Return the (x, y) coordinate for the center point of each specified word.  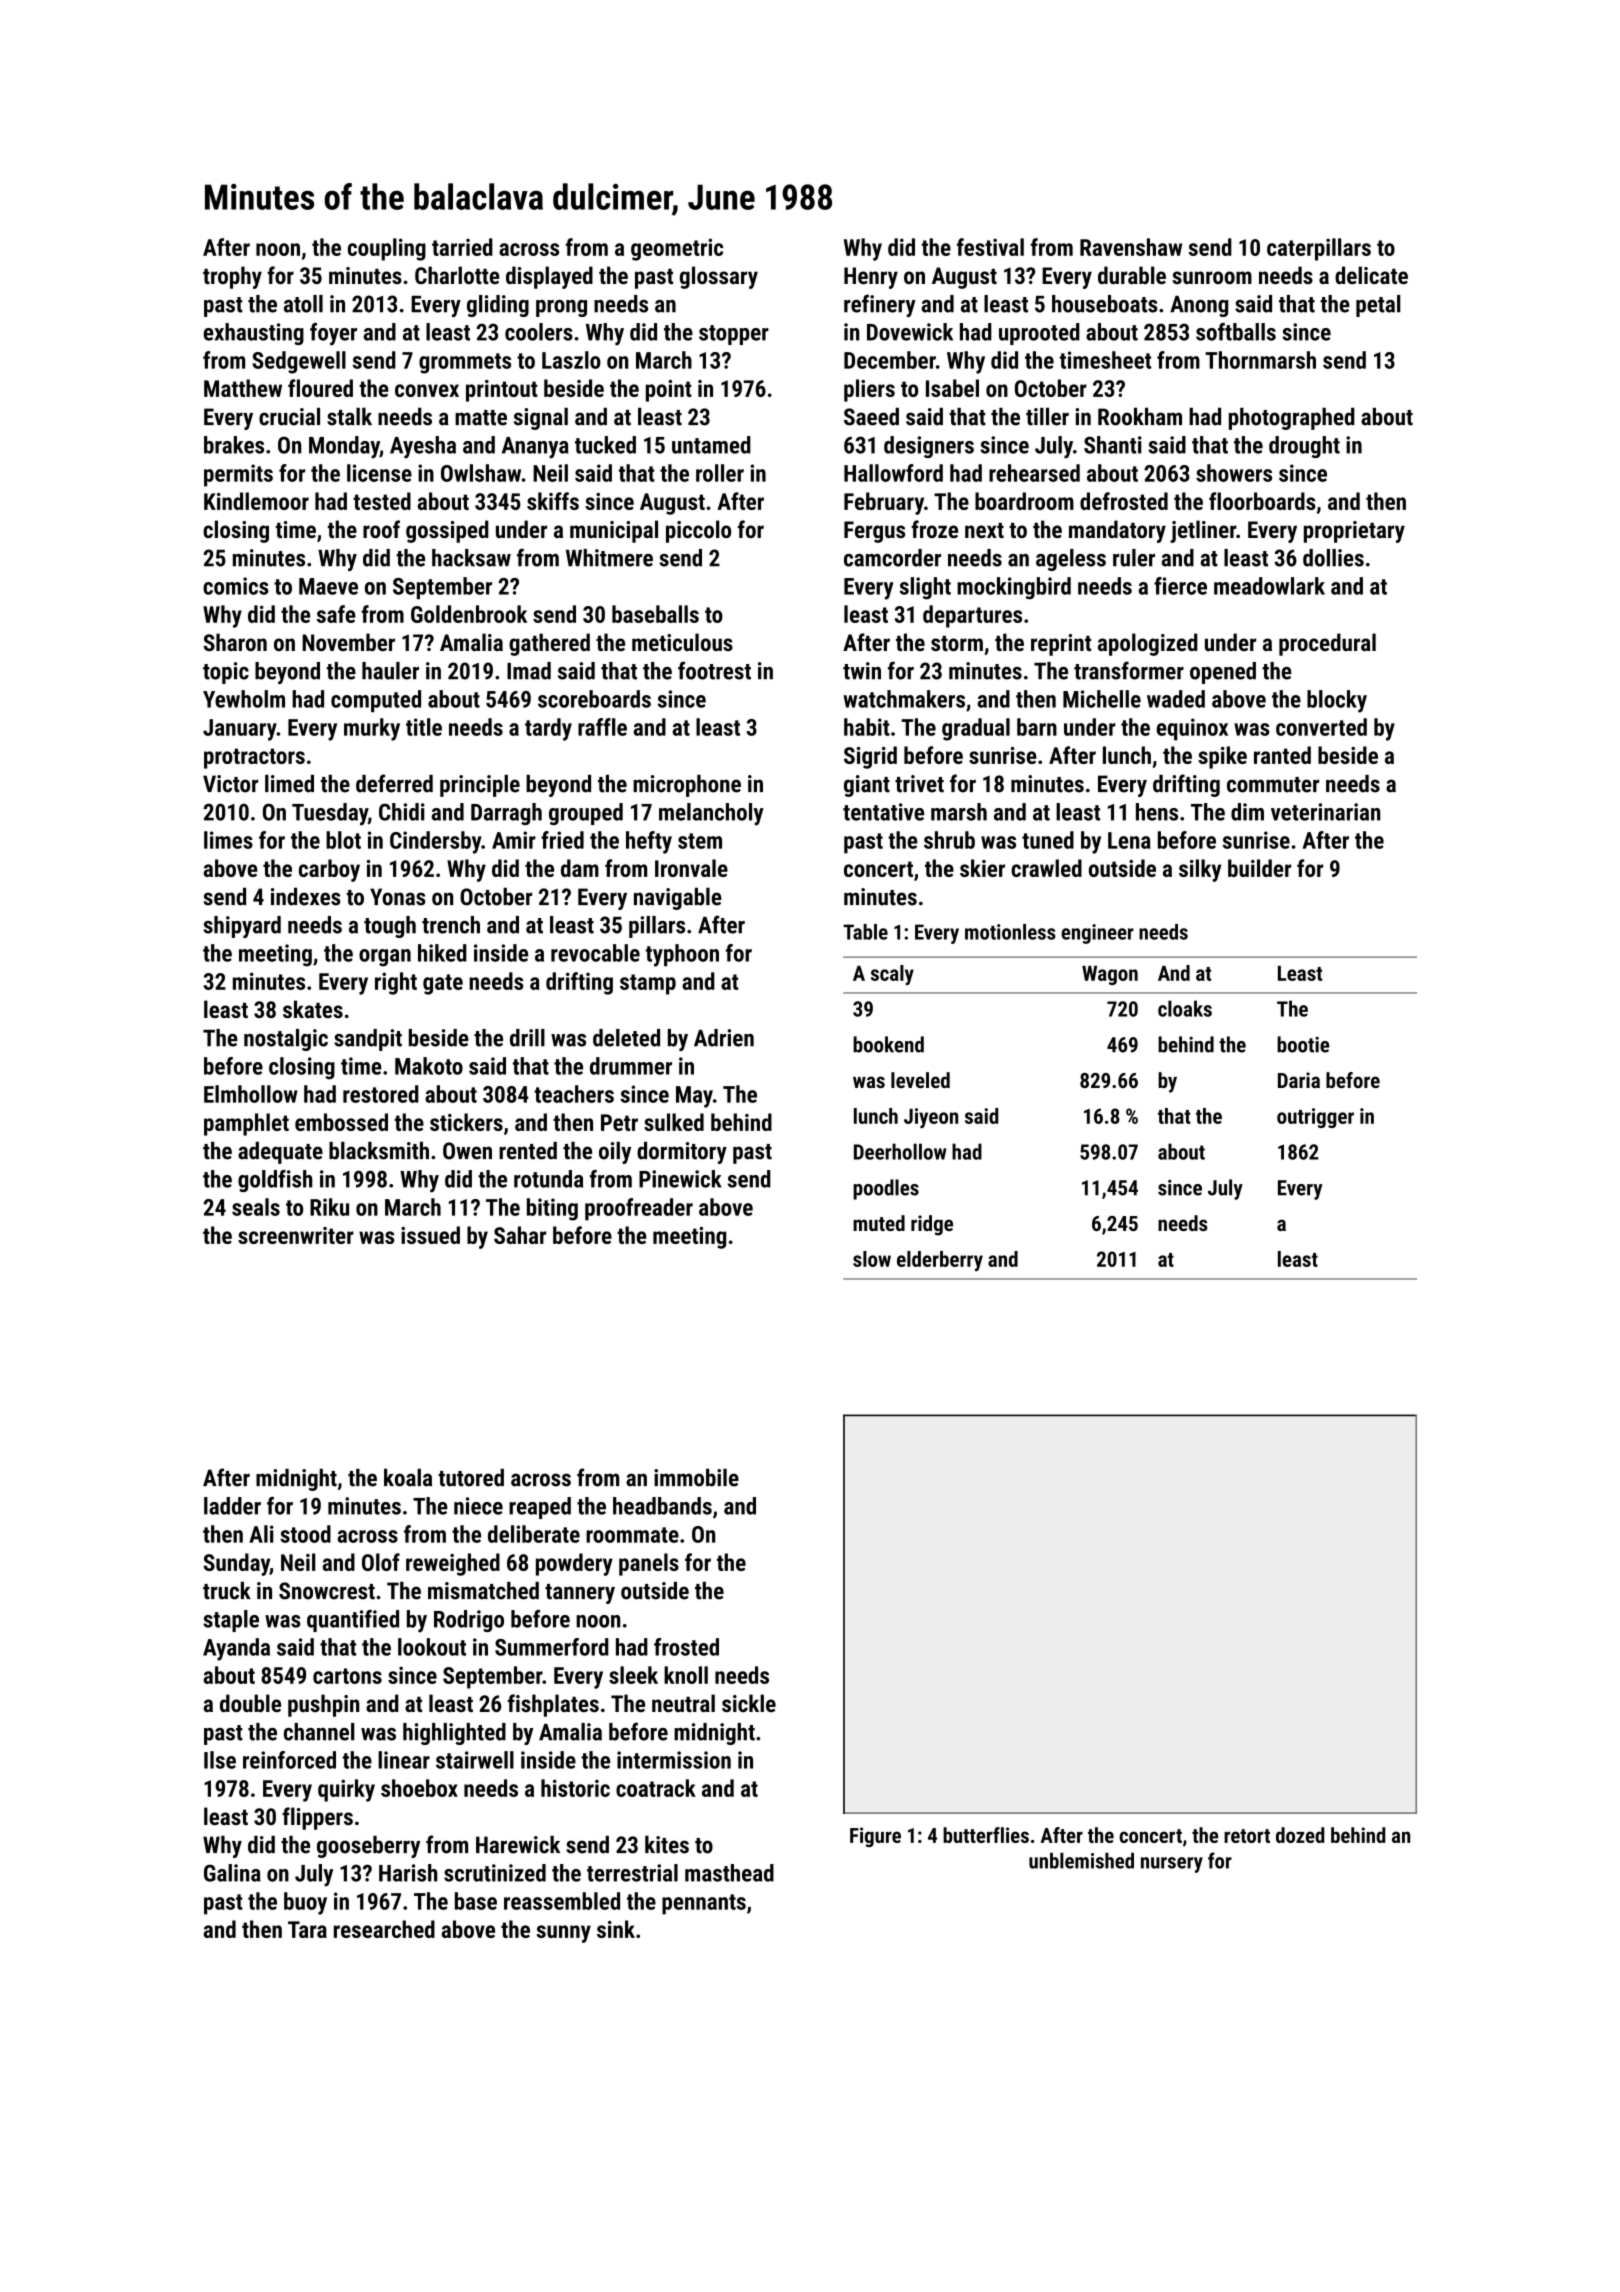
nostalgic (286, 1040)
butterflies (986, 1835)
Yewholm (244, 699)
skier (982, 868)
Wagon (1110, 975)
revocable (595, 953)
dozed (1300, 1835)
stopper (734, 335)
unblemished (1081, 1860)
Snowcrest (327, 1591)
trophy (232, 277)
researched (384, 1929)
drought (1304, 447)
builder (1259, 868)
